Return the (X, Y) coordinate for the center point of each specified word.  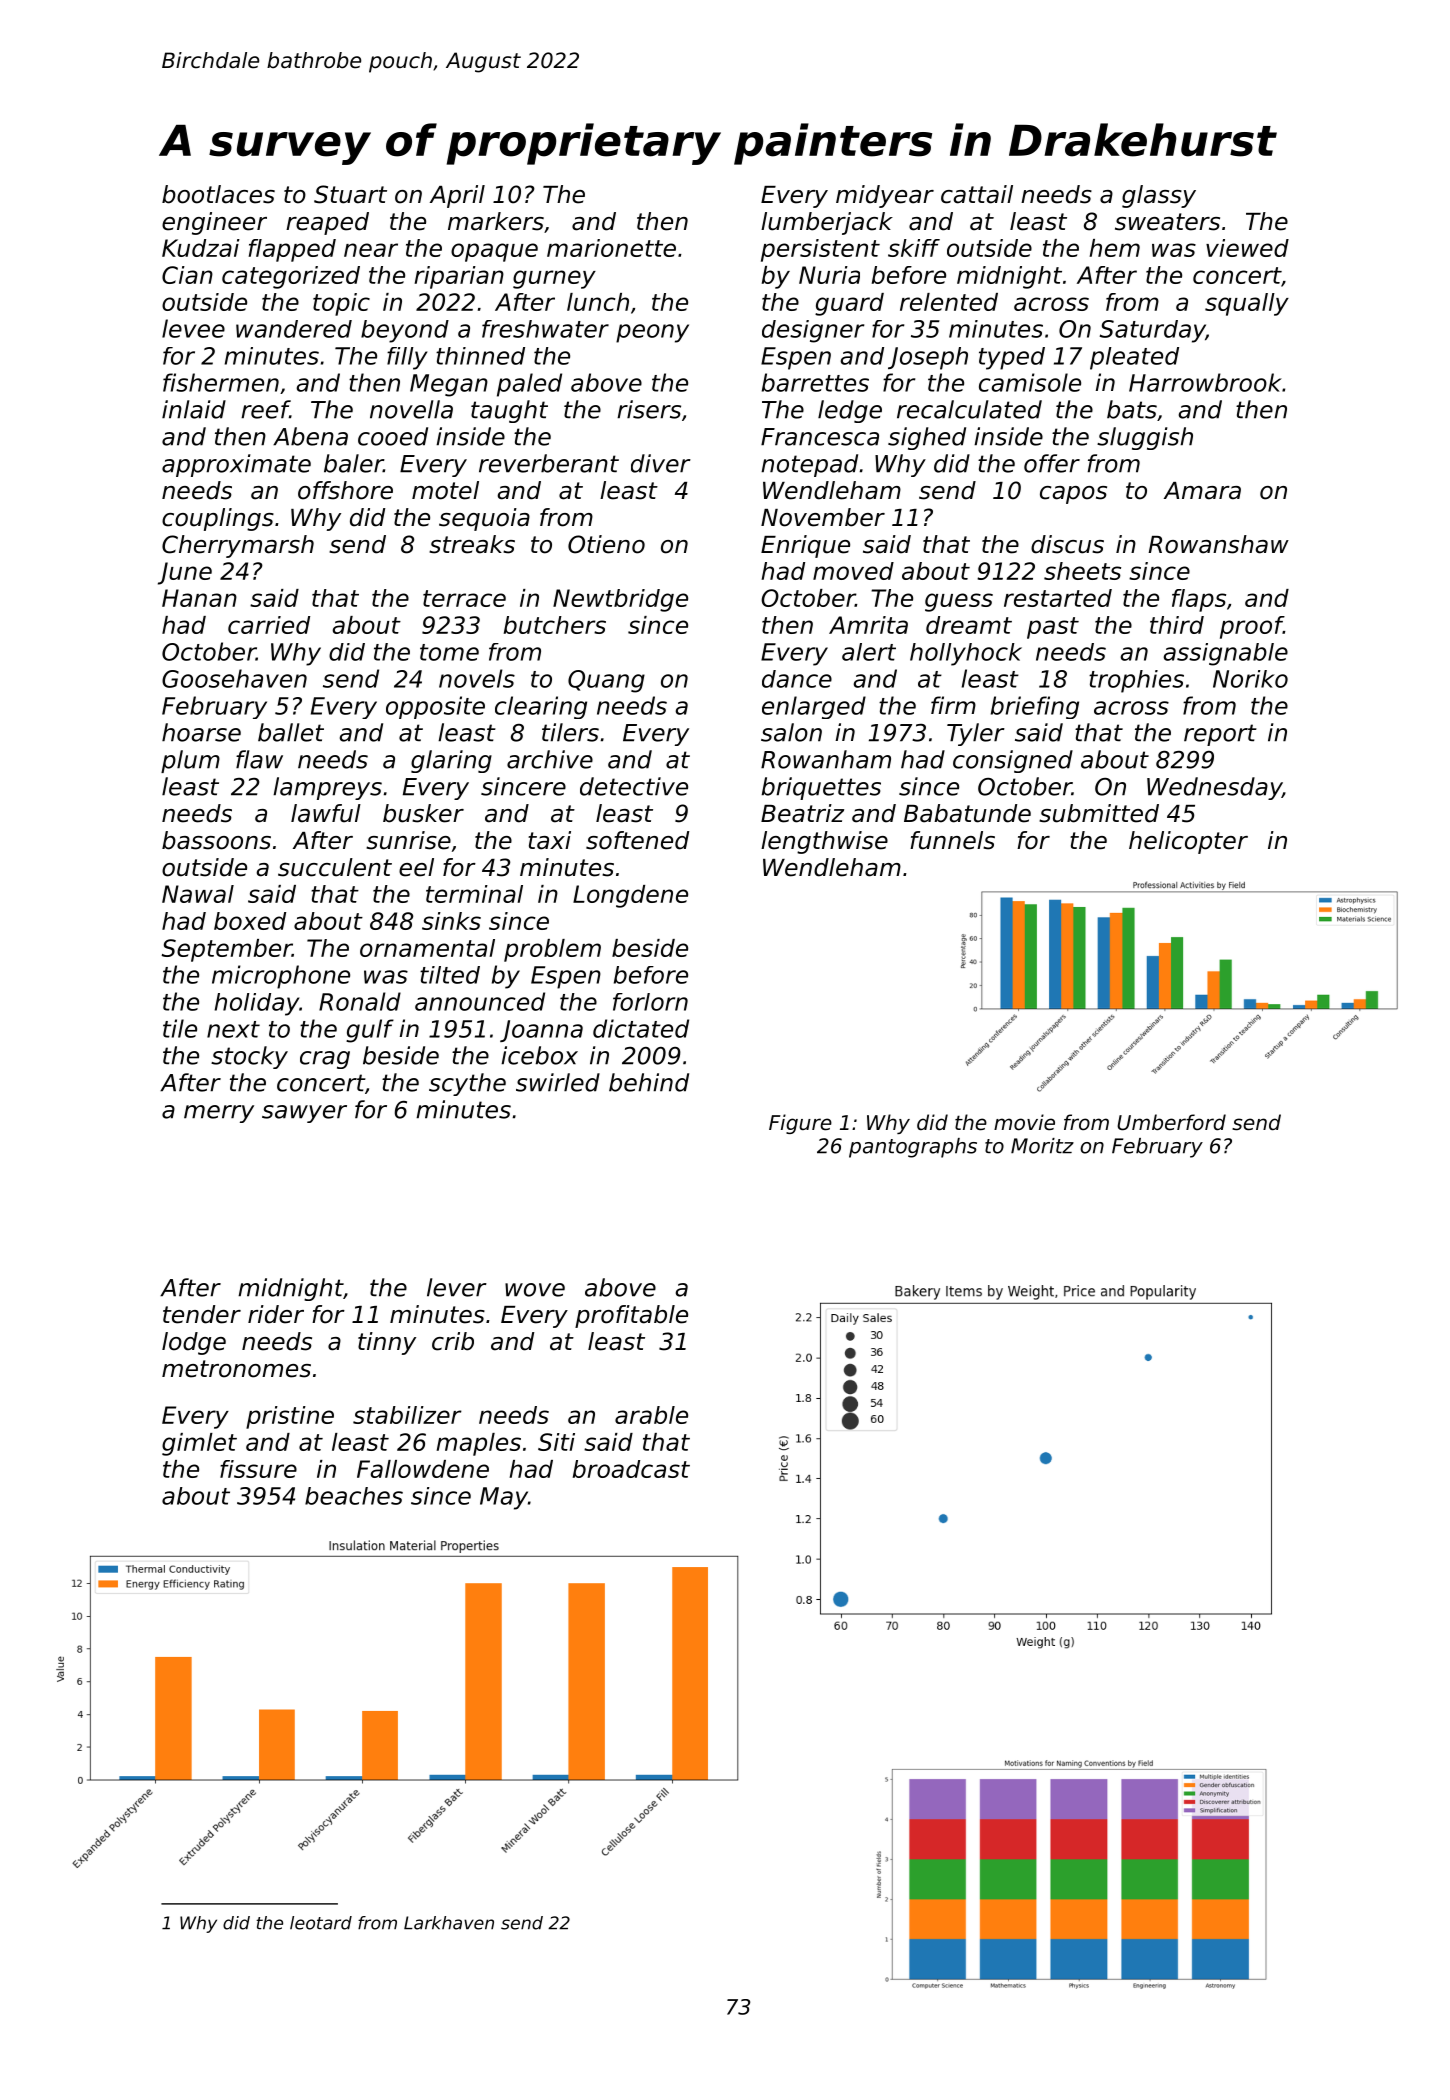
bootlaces (218, 194)
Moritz (1042, 1146)
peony (652, 333)
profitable (631, 1316)
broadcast (631, 1469)
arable (651, 1415)
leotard (321, 1923)
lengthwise (824, 842)
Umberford (1171, 1122)
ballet (291, 732)
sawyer (304, 1114)
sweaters (1167, 222)
